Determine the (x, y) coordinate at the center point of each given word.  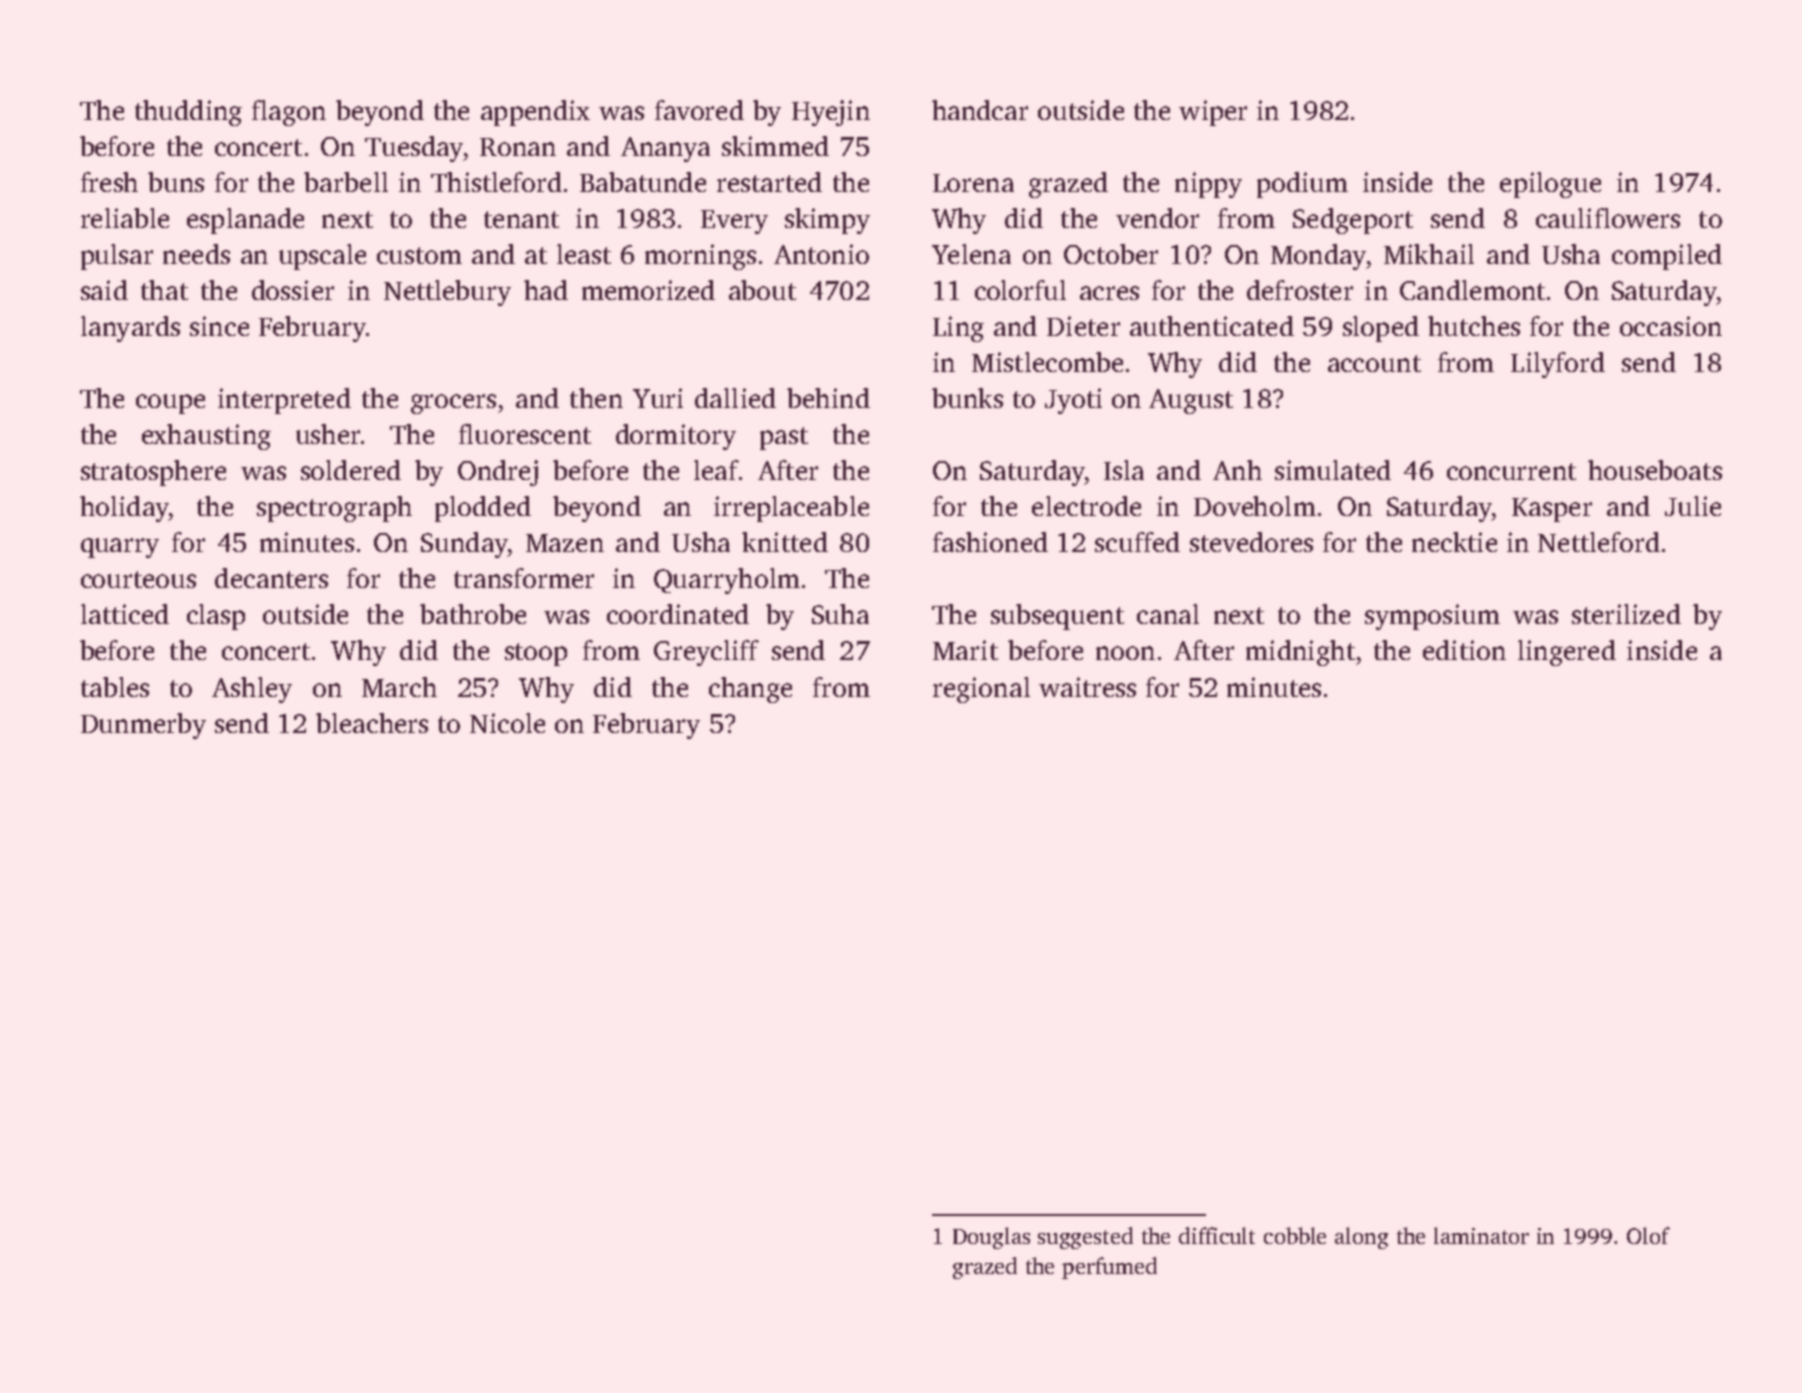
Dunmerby (143, 726)
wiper (1213, 113)
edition (1464, 650)
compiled (1667, 257)
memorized (648, 290)
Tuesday (414, 149)
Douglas (991, 1238)
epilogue (1550, 185)
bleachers (372, 723)
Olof (1648, 1235)
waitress (1087, 687)
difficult (1217, 1235)
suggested (1085, 1238)
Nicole (507, 723)
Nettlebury (447, 293)
